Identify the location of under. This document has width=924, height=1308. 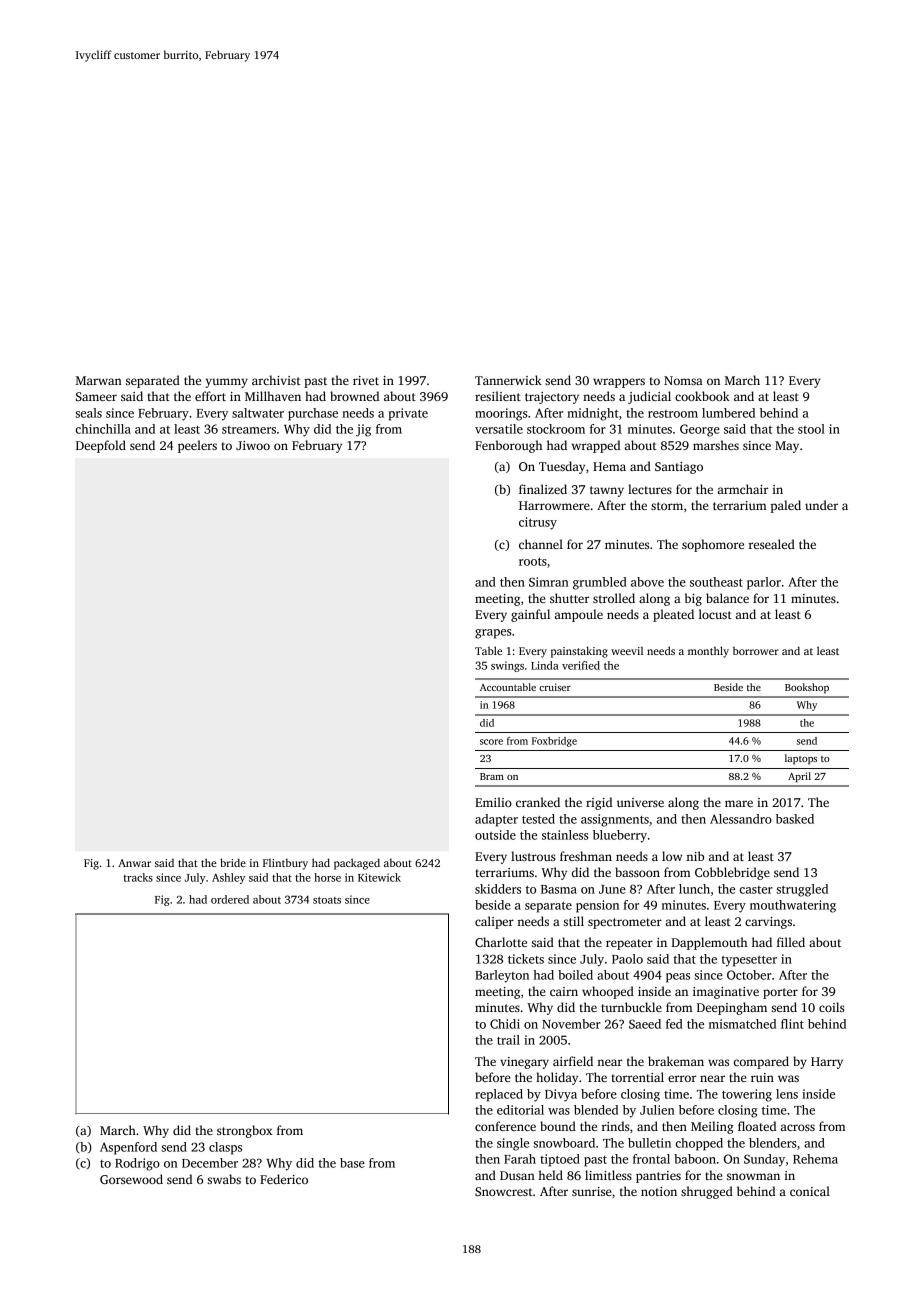
(821, 505).
